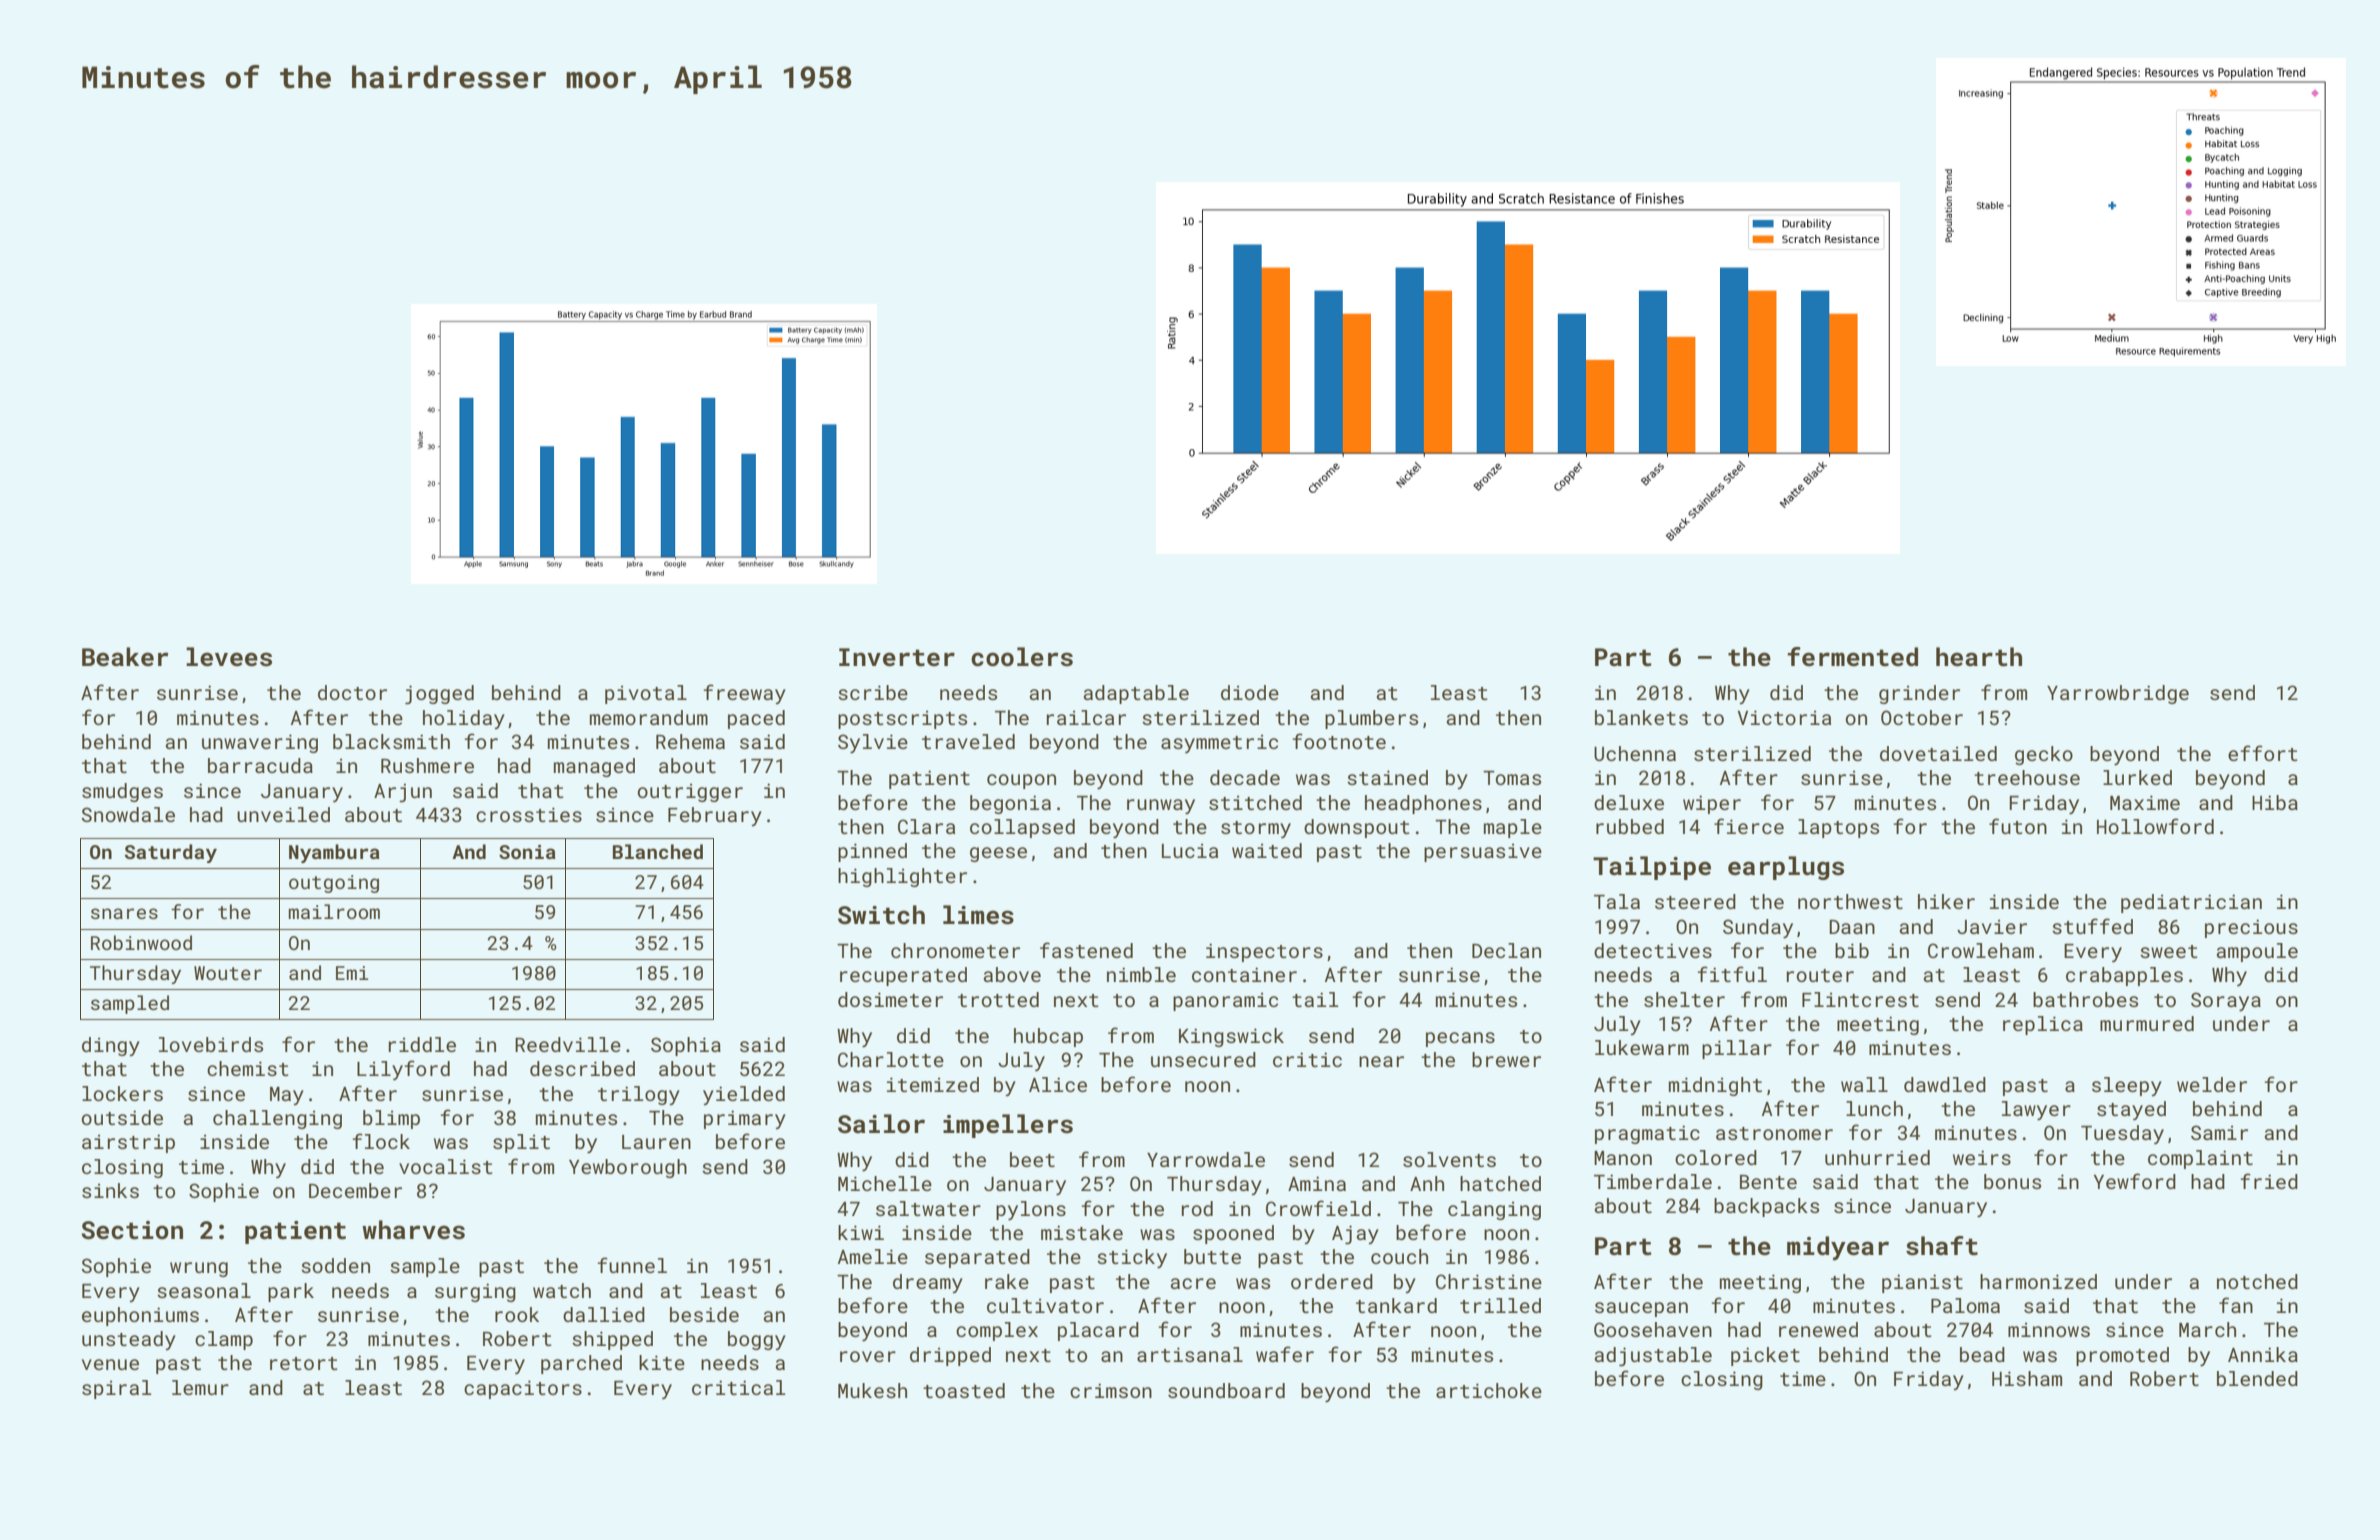 Image resolution: width=2380 pixels, height=1540 pixels. What do you see at coordinates (124, 913) in the image?
I see `snares` at bounding box center [124, 913].
